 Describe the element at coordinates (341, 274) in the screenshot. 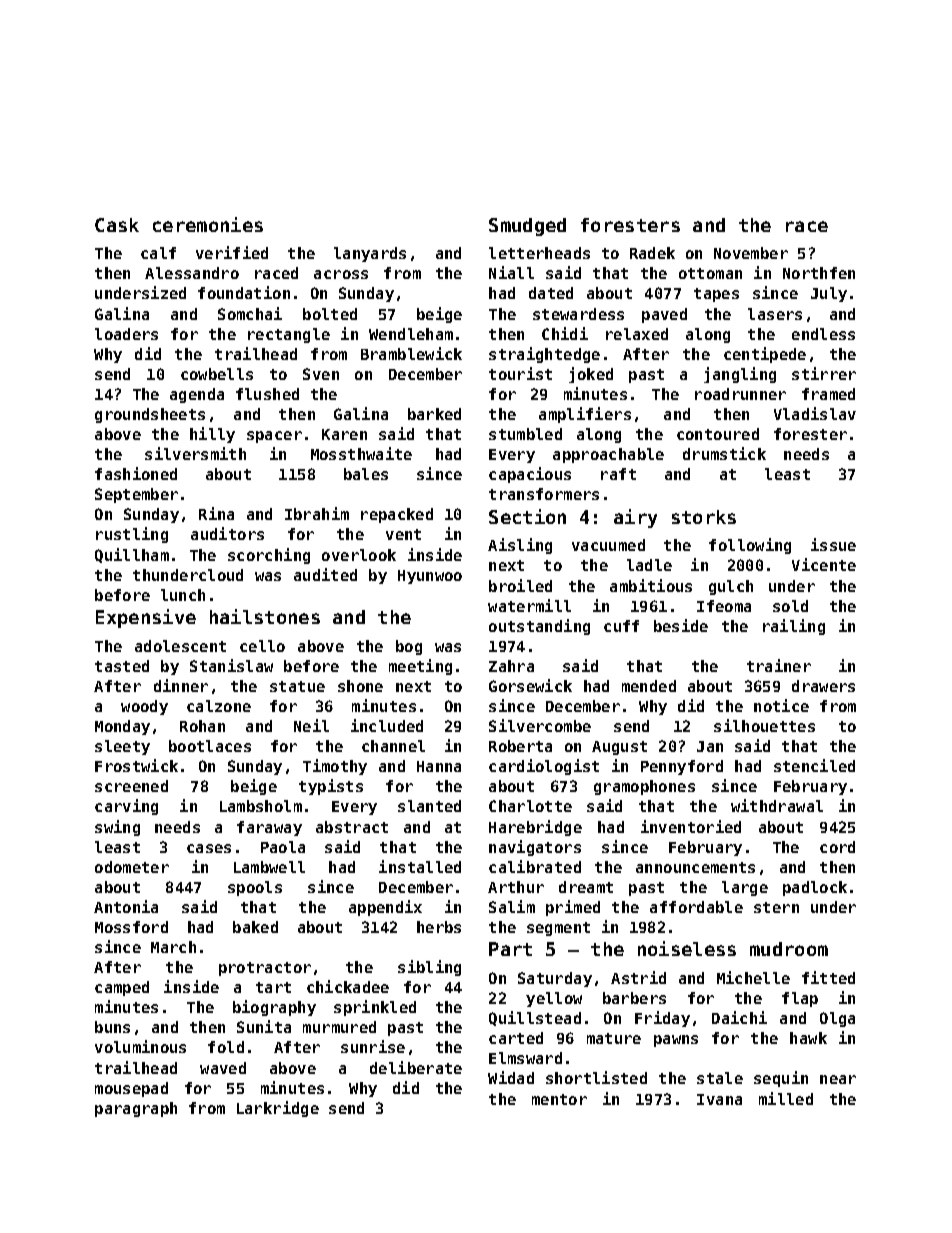

I see `across` at that location.
